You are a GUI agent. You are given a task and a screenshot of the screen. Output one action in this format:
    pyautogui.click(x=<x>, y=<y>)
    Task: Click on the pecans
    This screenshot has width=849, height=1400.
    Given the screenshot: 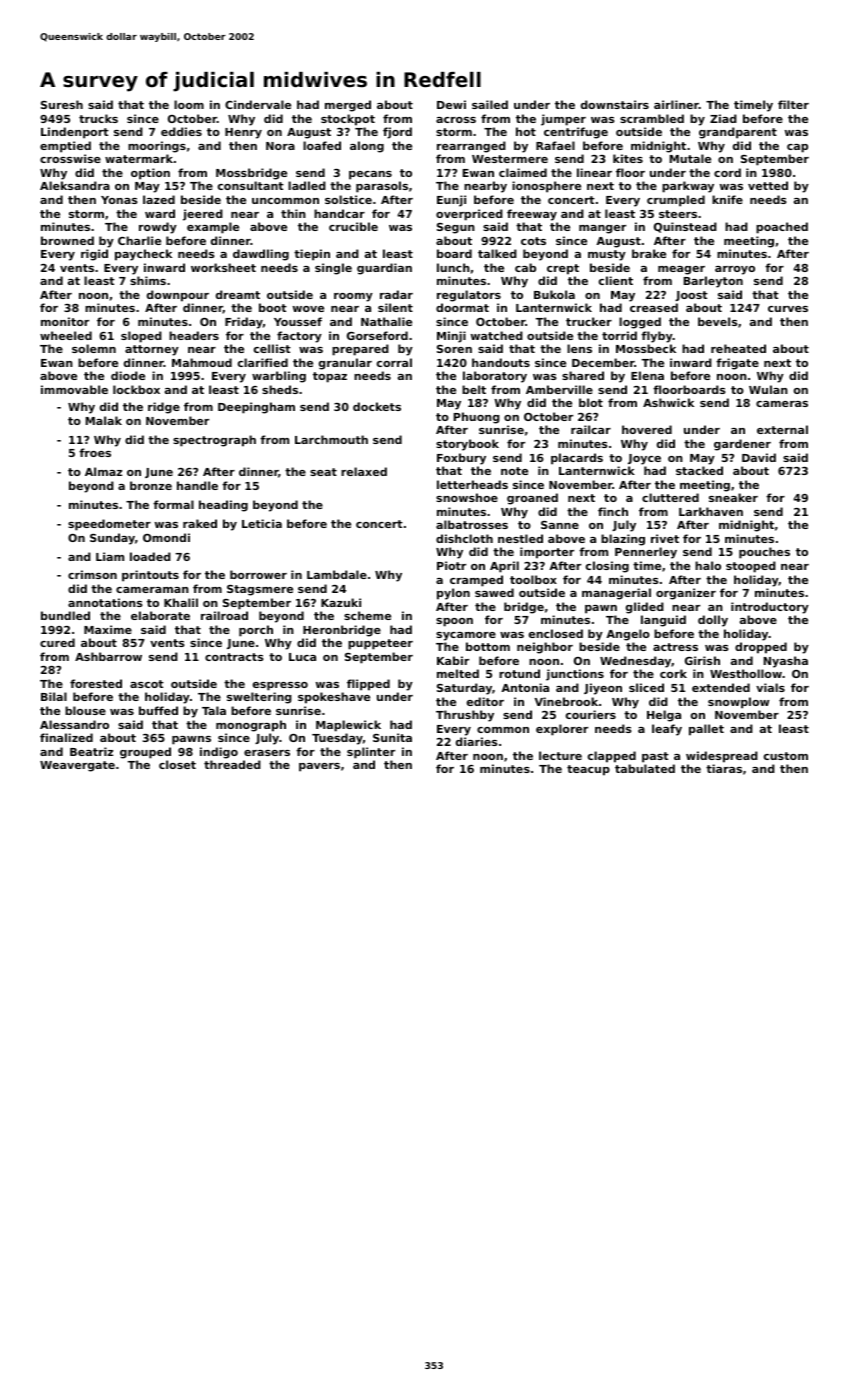 What is the action you would take?
    pyautogui.click(x=370, y=175)
